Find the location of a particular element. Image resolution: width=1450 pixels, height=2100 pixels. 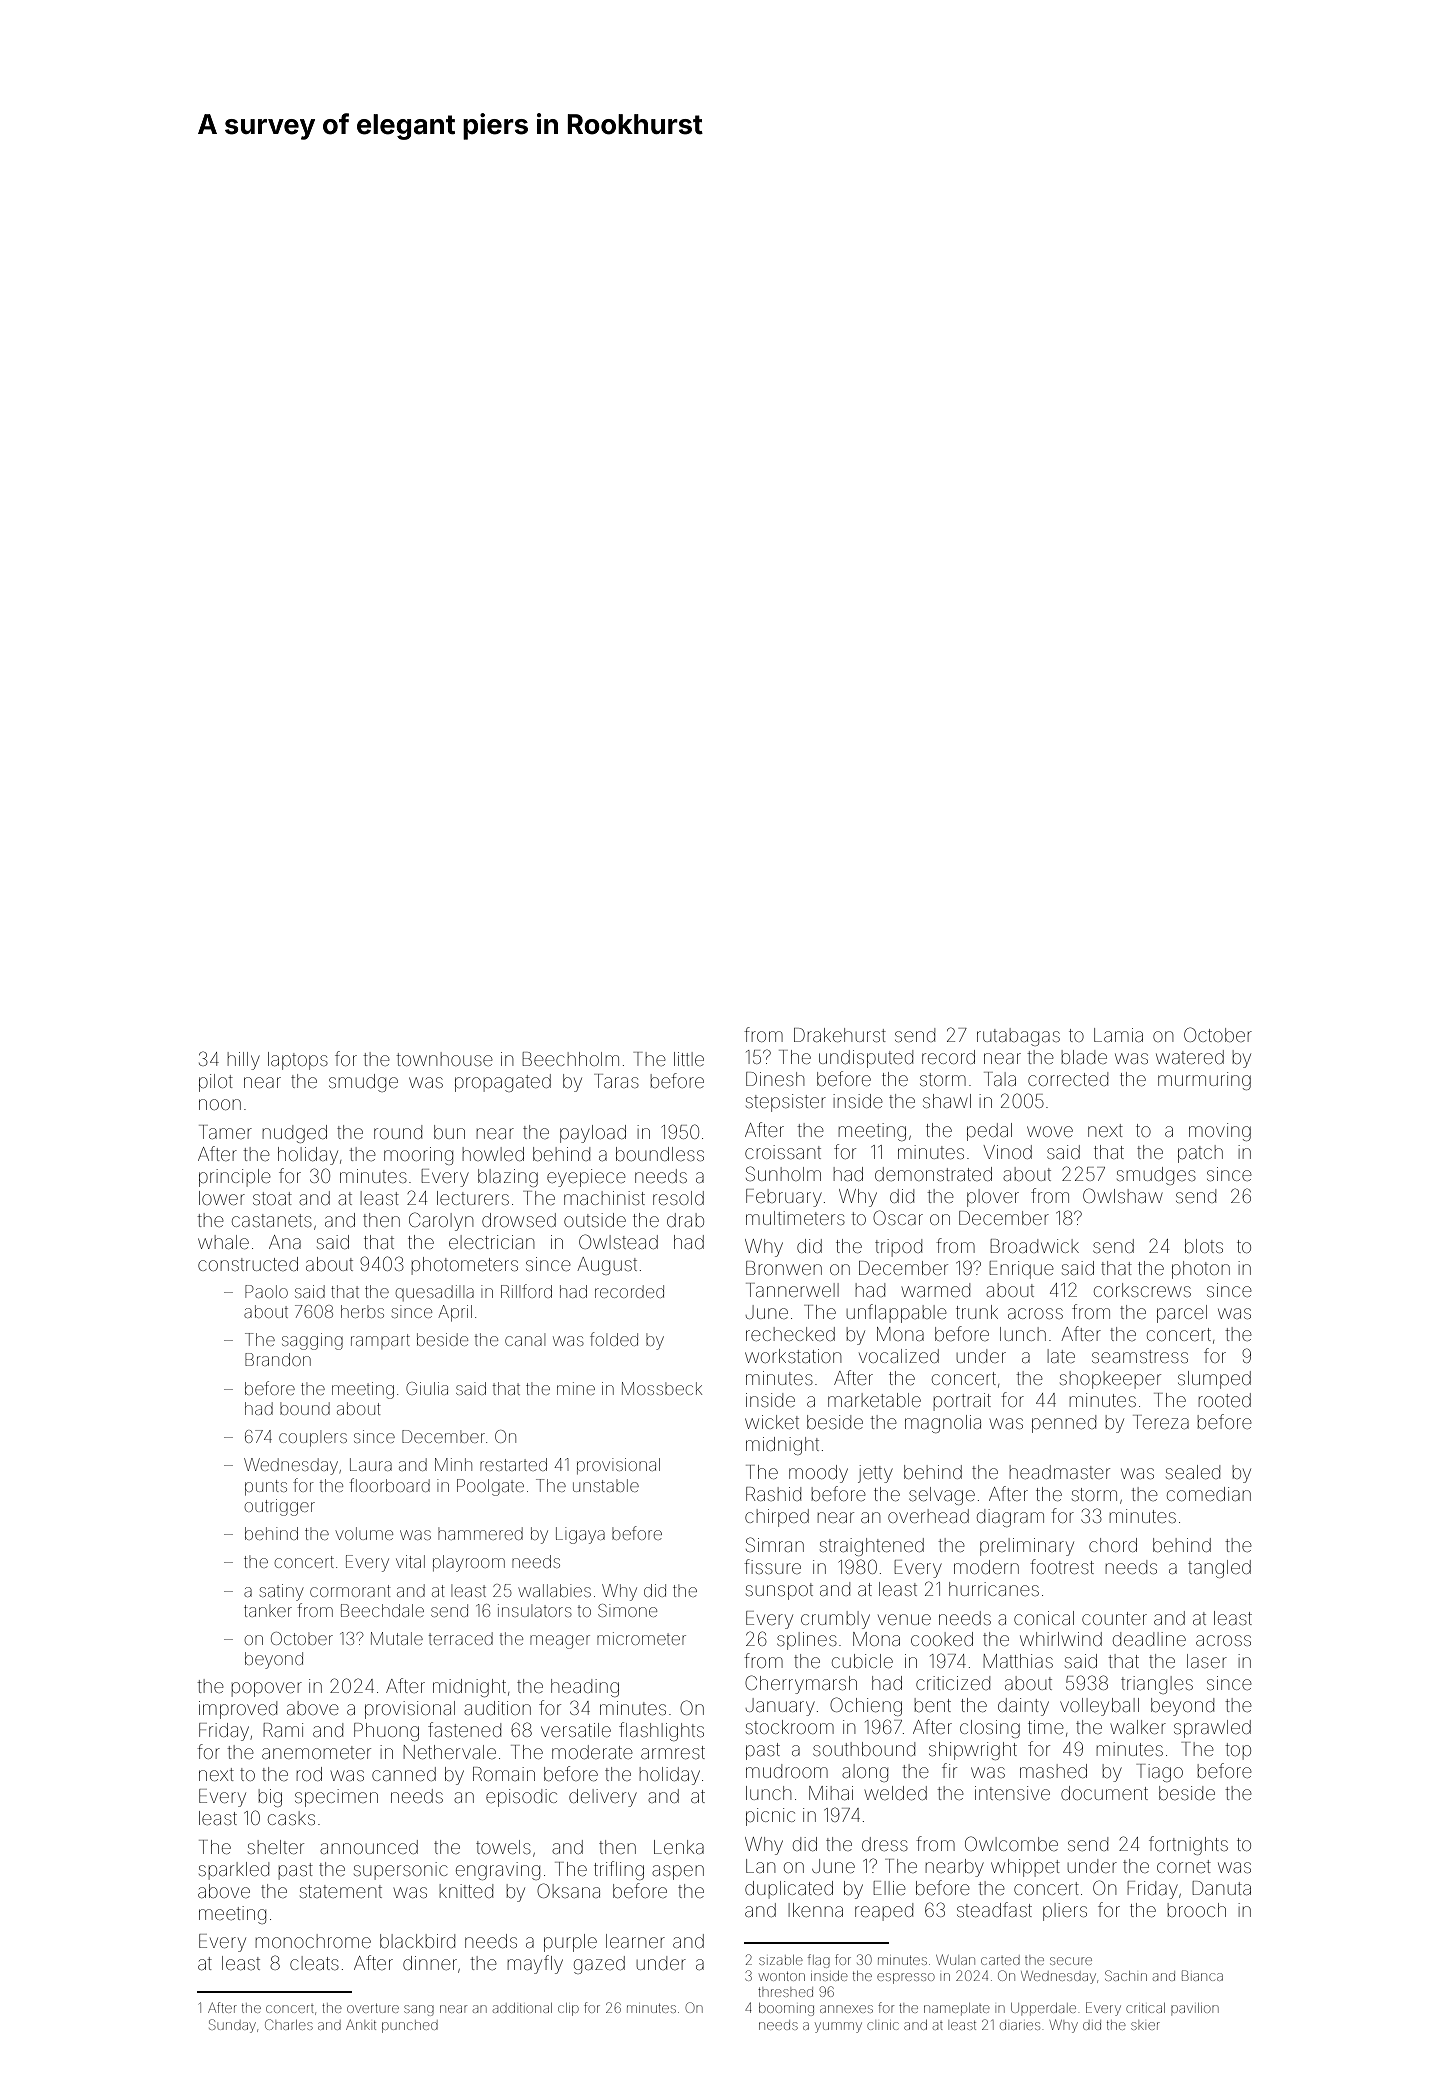

clip is located at coordinates (568, 2009).
